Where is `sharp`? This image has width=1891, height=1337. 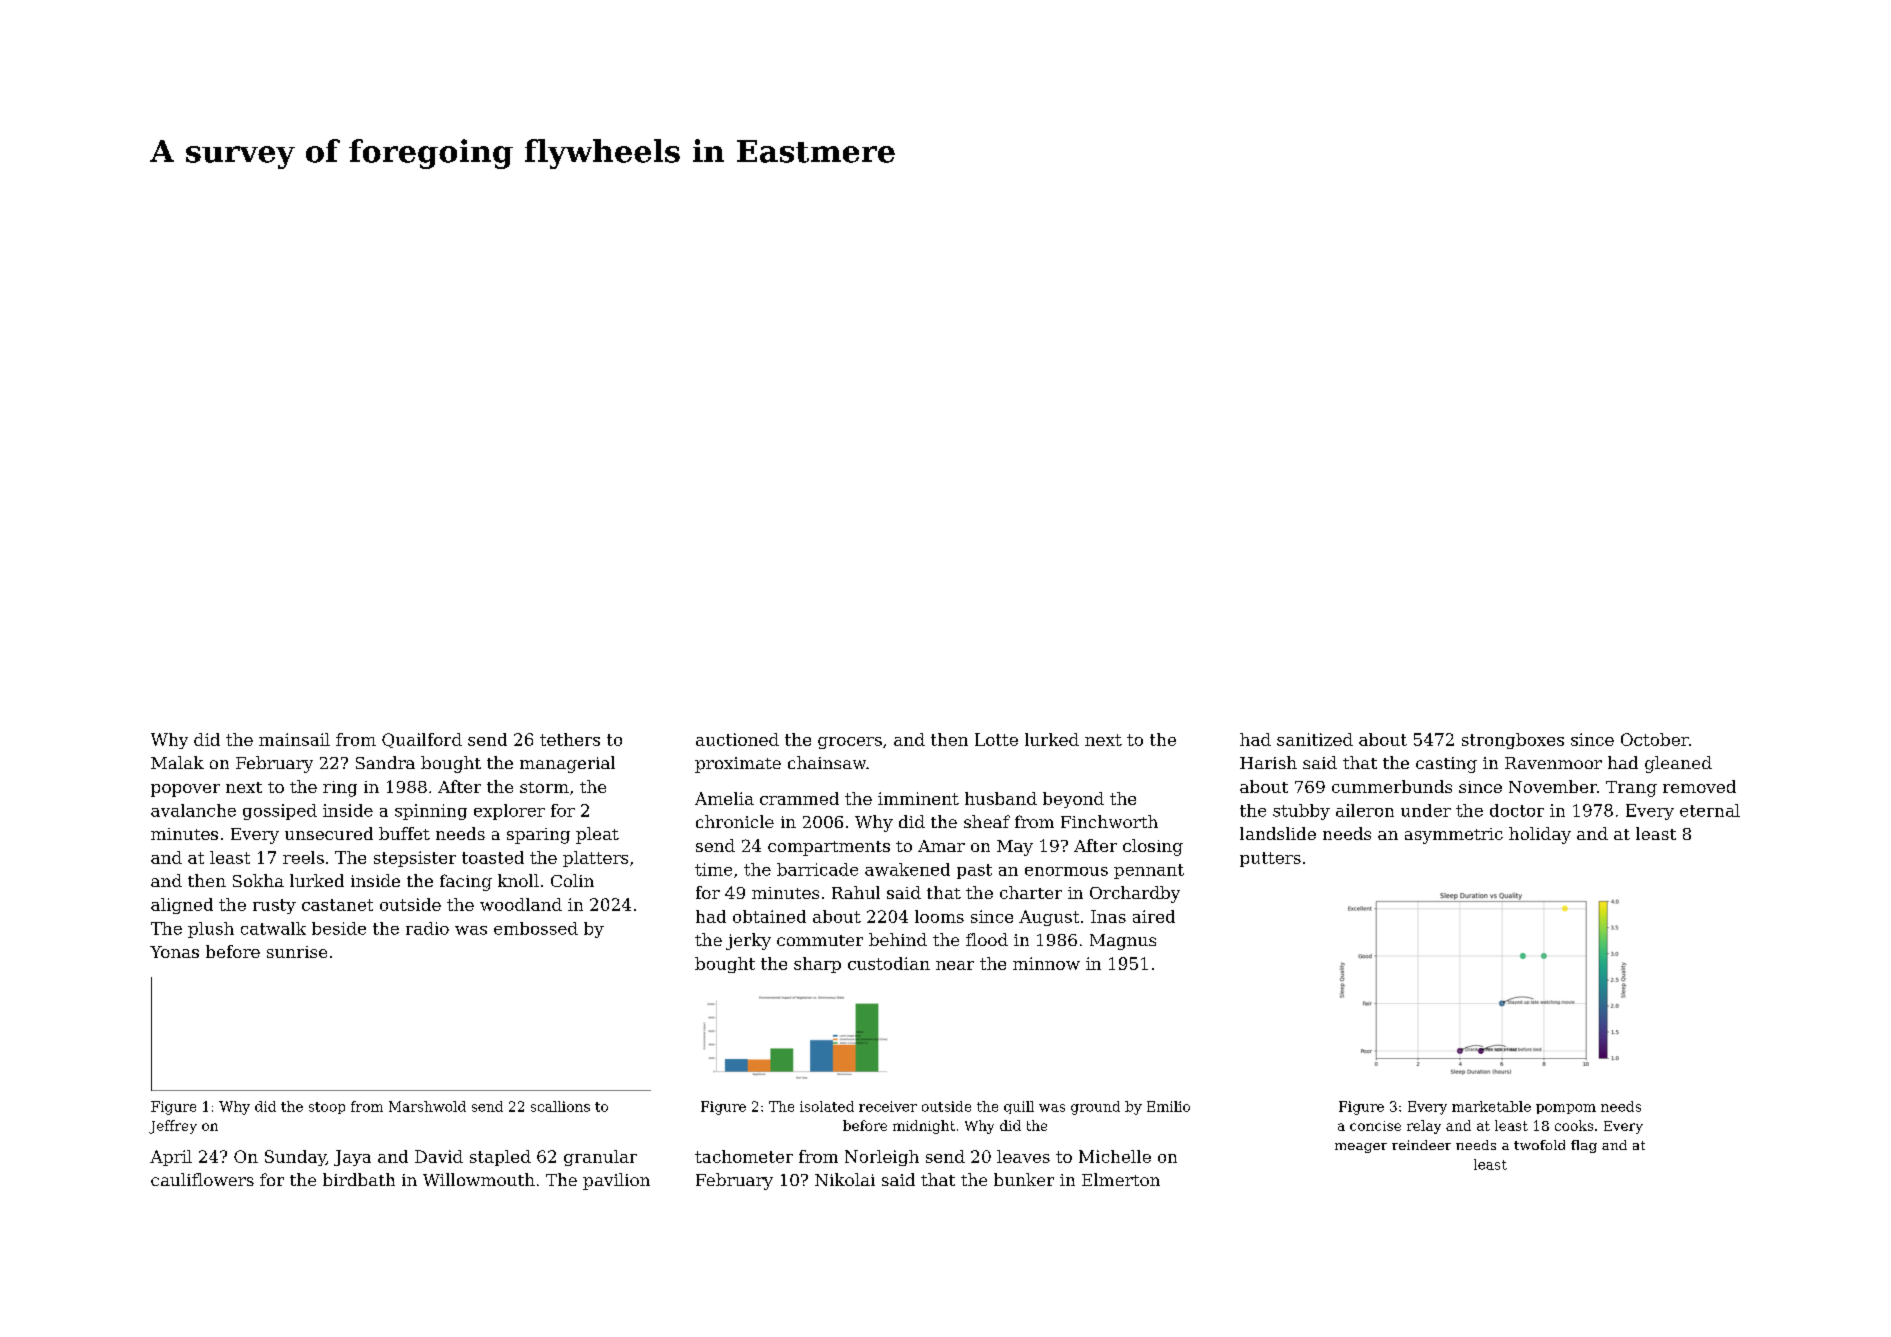 sharp is located at coordinates (817, 965).
